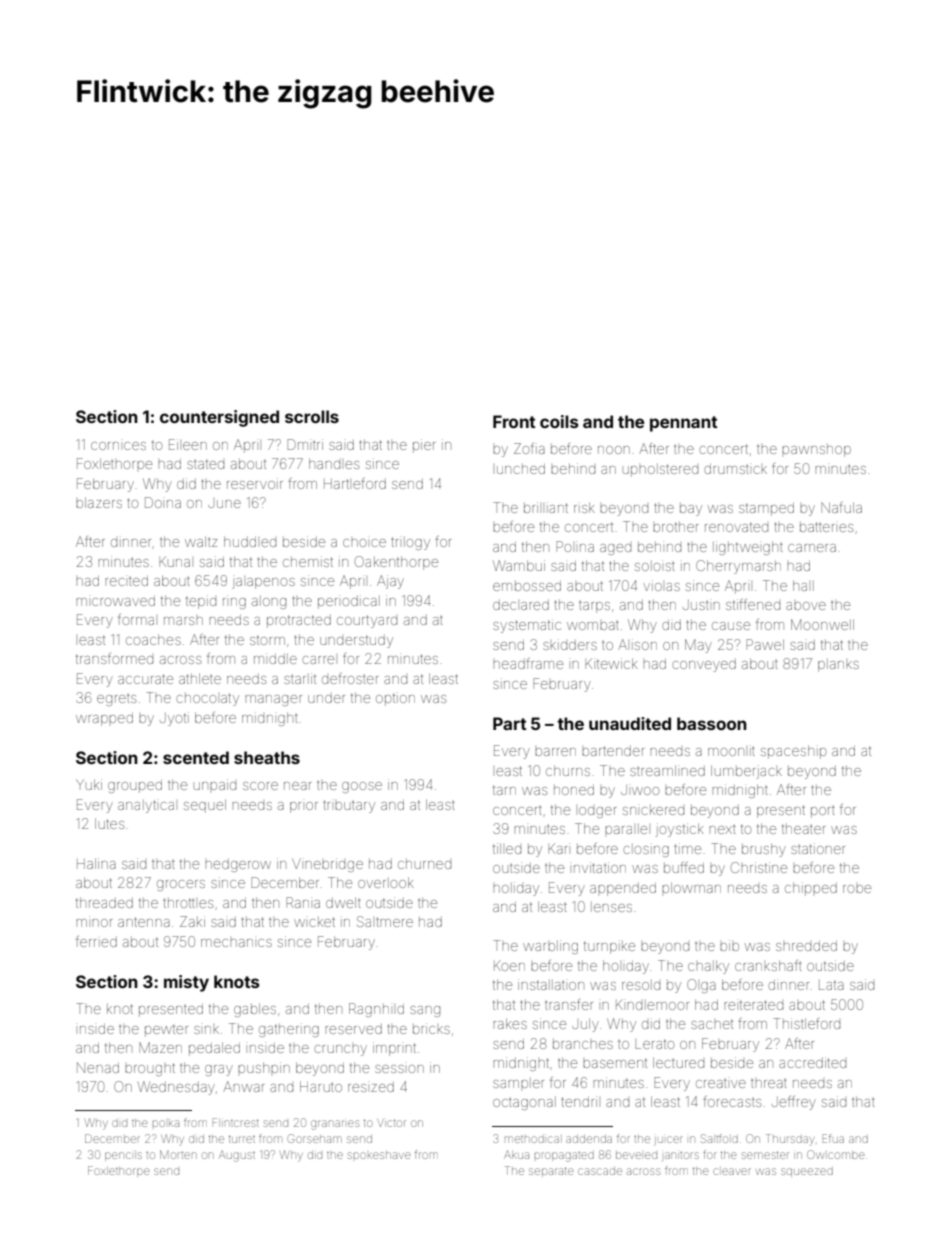 This screenshot has width=952, height=1233. Describe the element at coordinates (273, 700) in the screenshot. I see `manager` at that location.
